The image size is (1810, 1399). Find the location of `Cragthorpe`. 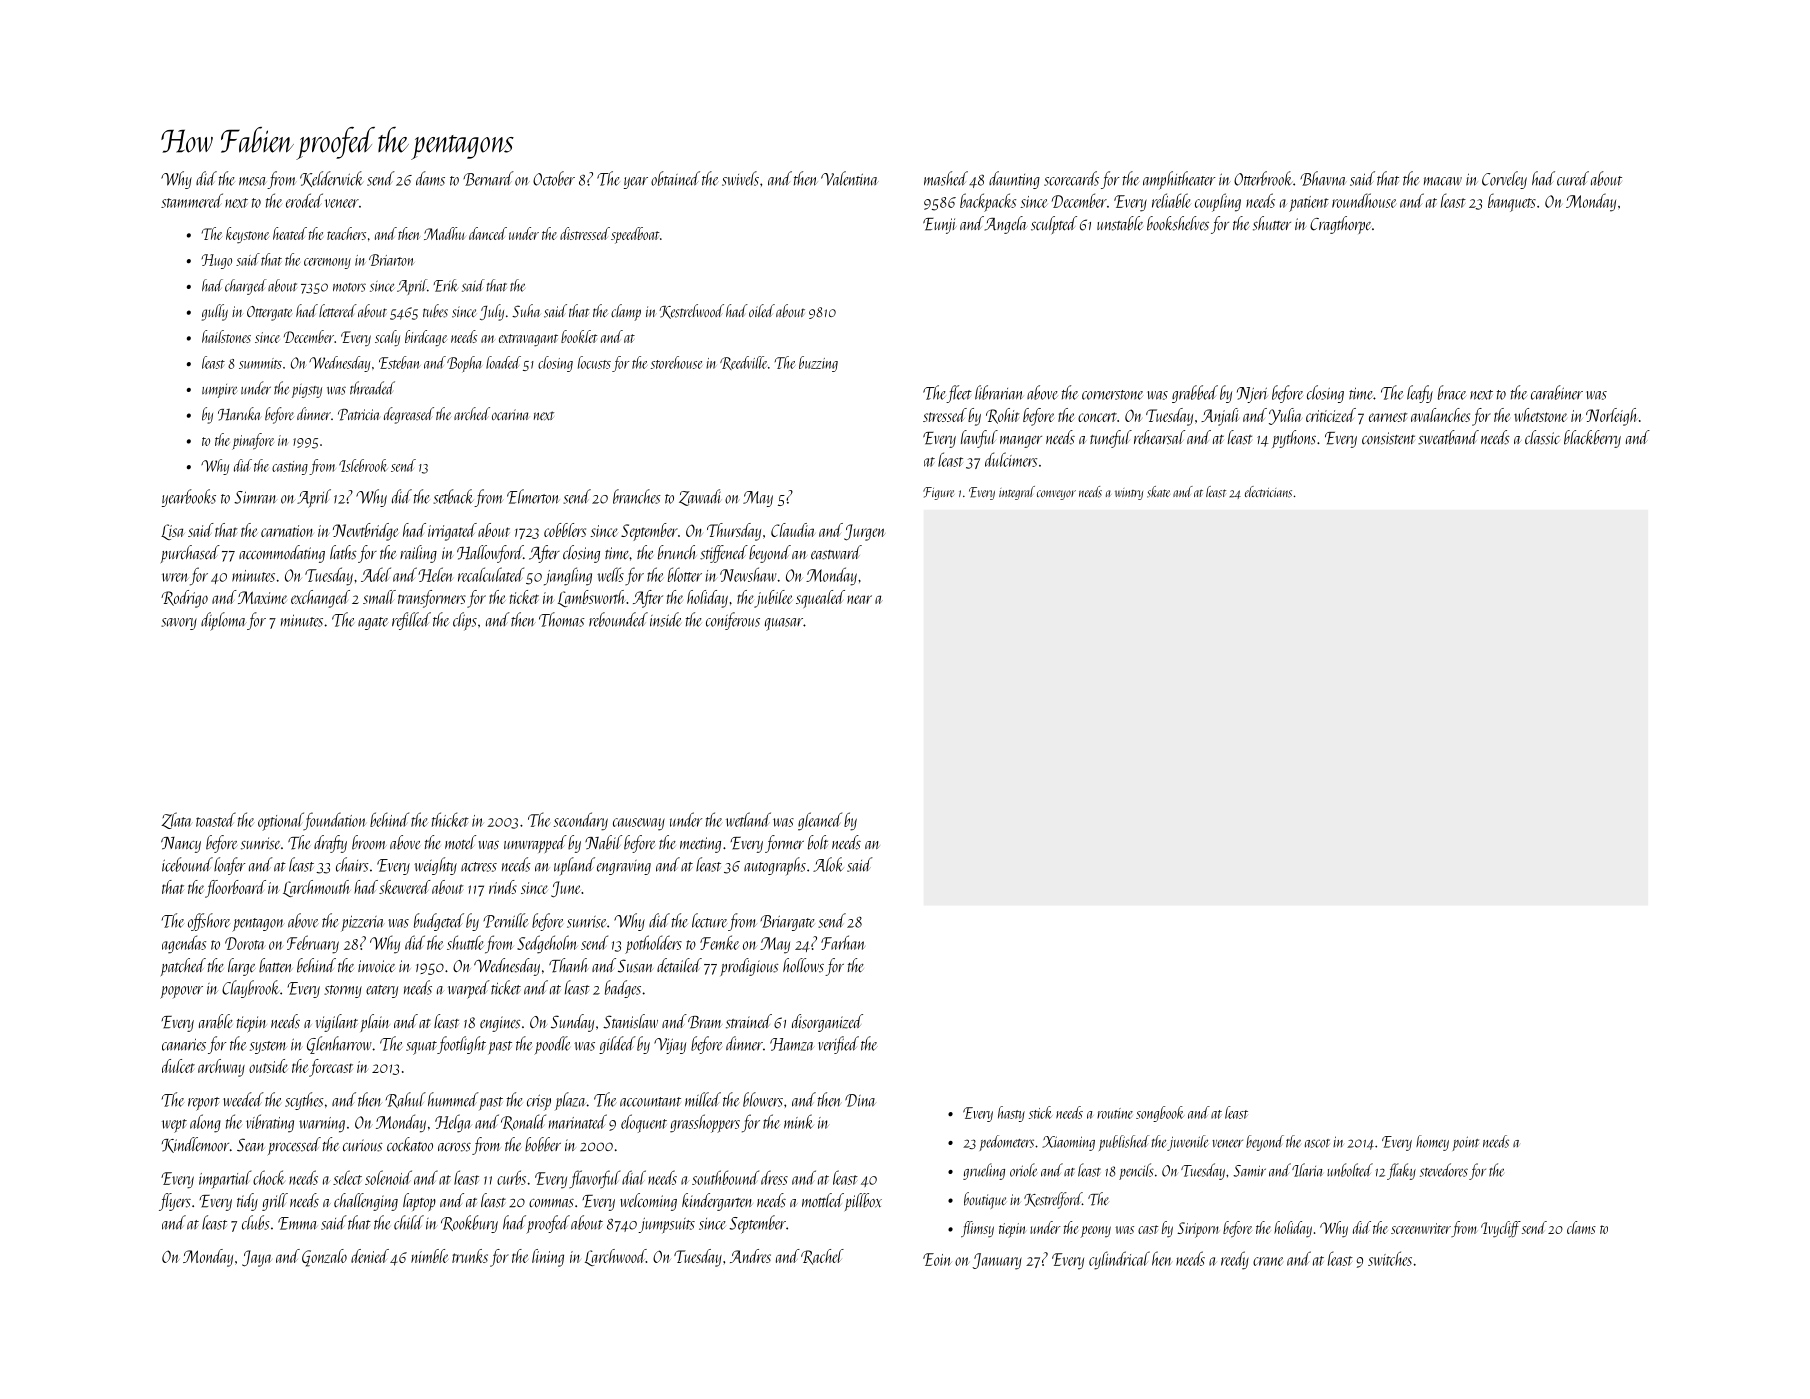

Cragthorpe is located at coordinates (1340, 225).
